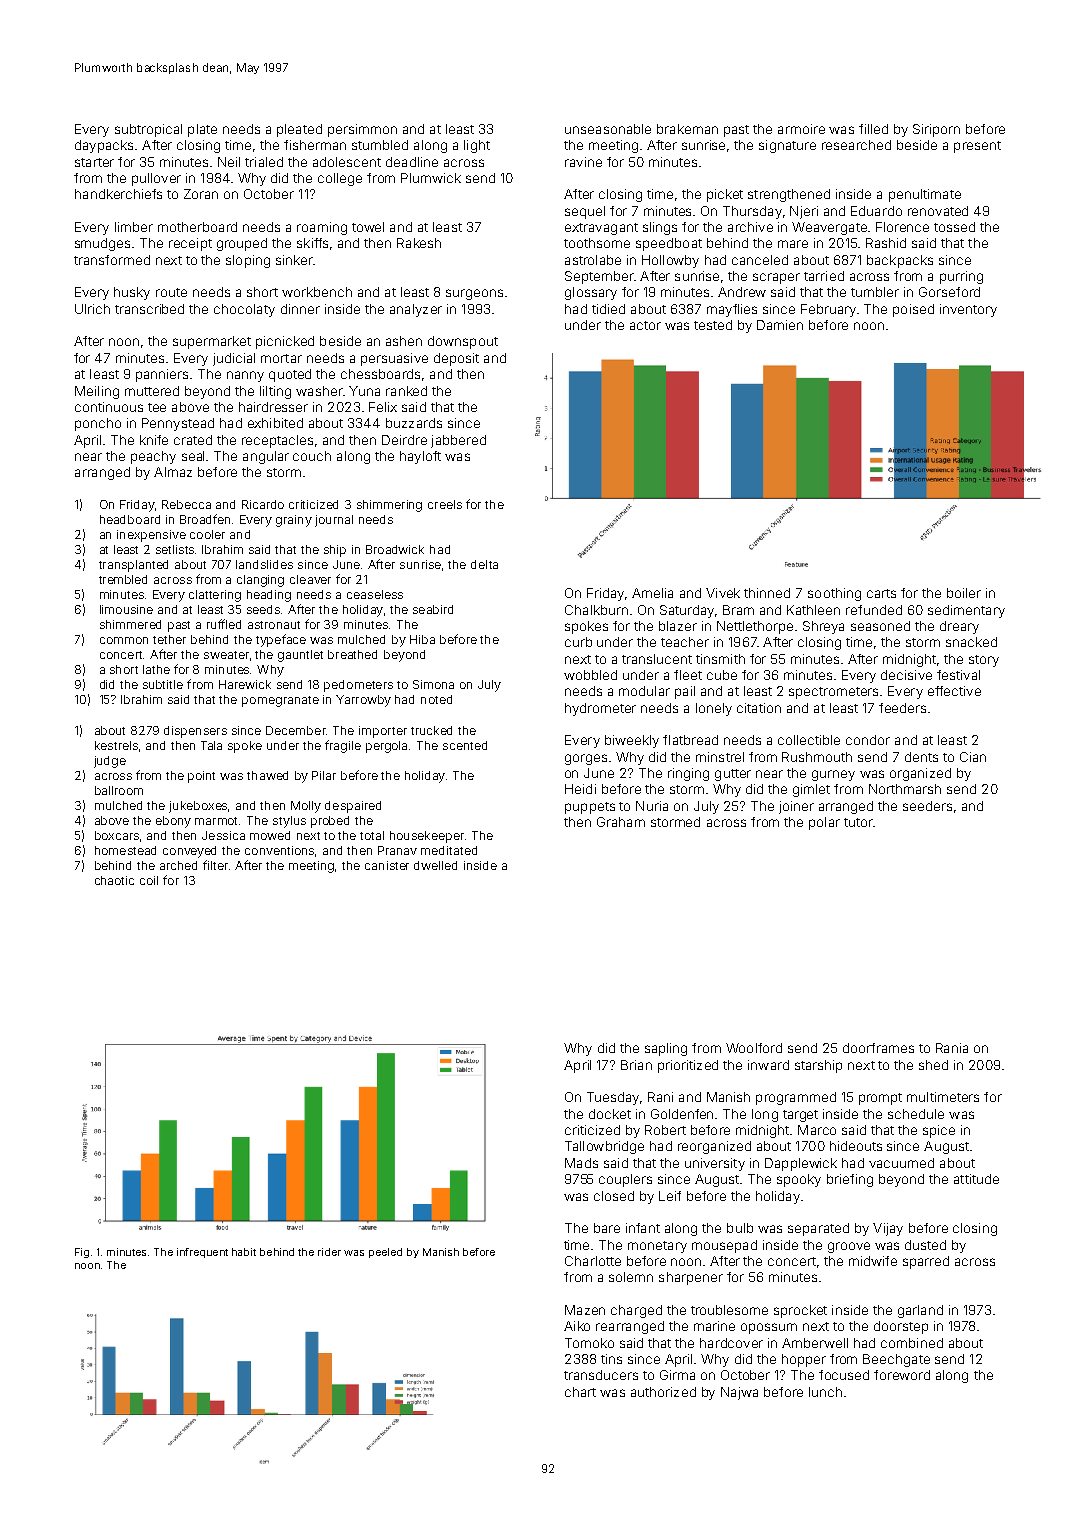 Image resolution: width=1081 pixels, height=1529 pixels. I want to click on boiler, so click(964, 593).
